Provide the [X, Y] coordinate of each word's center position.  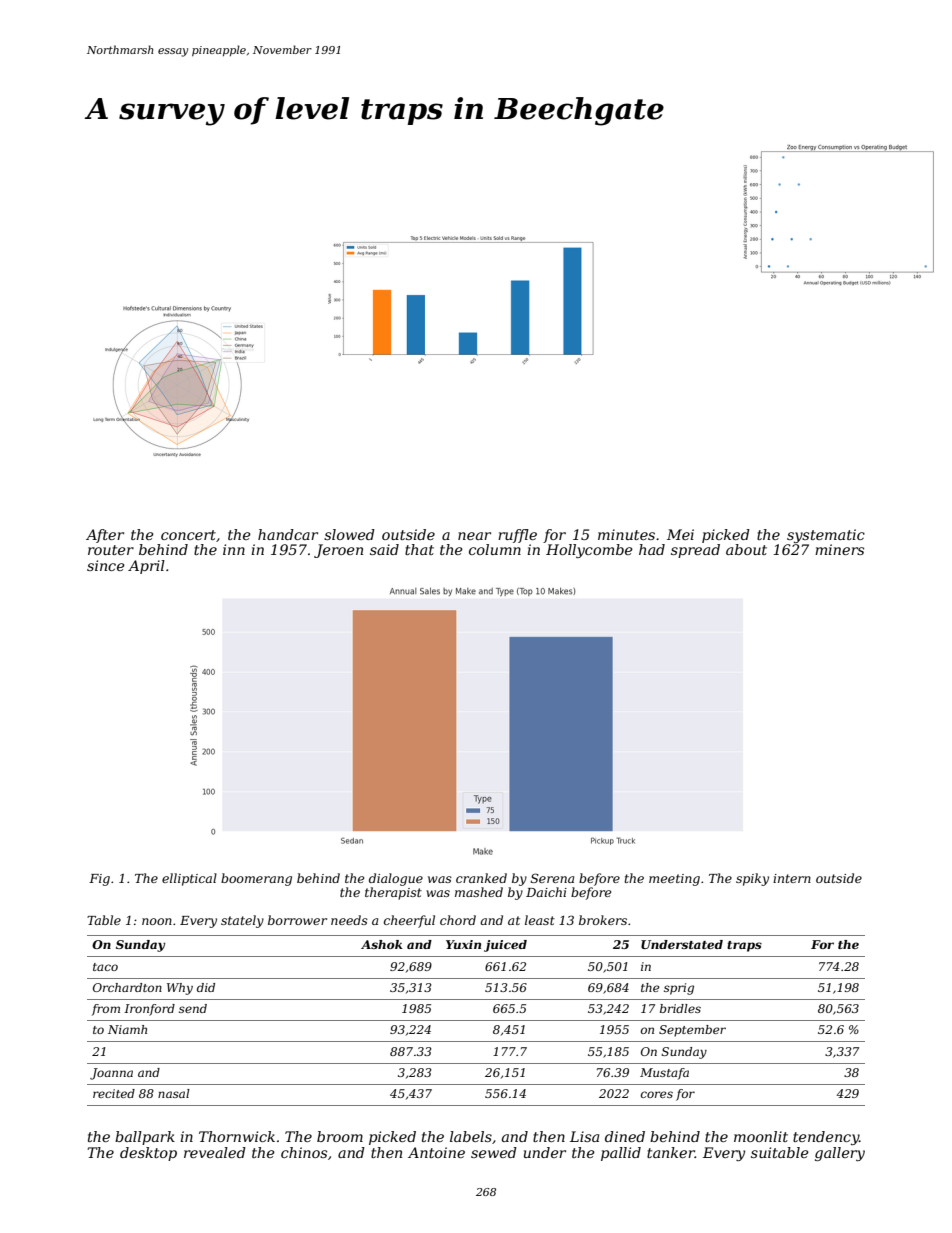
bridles [680, 1008]
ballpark [145, 1138]
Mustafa [664, 1074]
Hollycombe [589, 551]
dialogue [396, 879]
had [652, 549]
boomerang [256, 879]
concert [188, 535]
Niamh [127, 1029]
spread [695, 551]
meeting [674, 880]
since [106, 565]
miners [839, 549]
